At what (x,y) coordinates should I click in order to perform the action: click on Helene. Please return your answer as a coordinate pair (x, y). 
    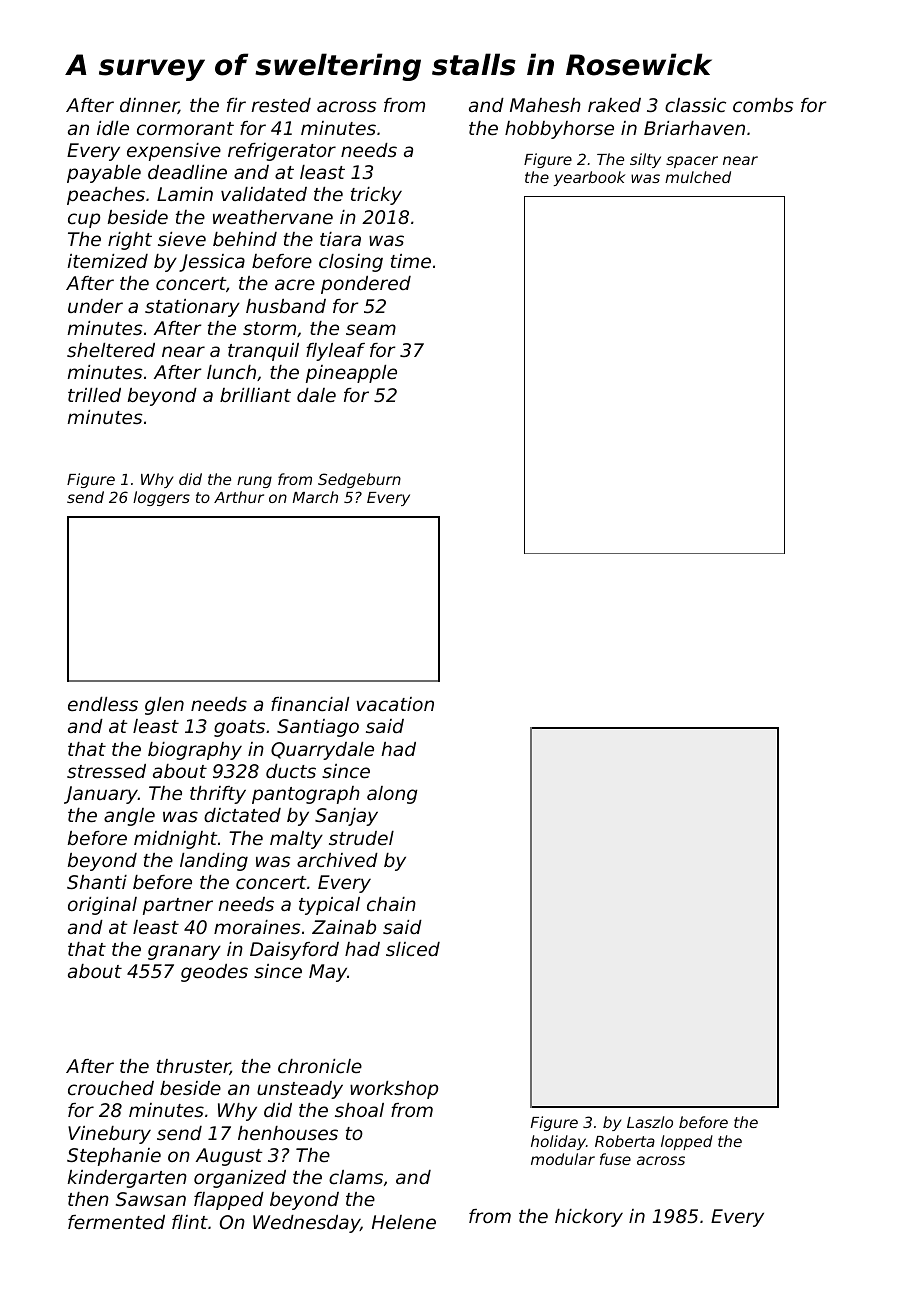
    Looking at the image, I should click on (404, 1222).
